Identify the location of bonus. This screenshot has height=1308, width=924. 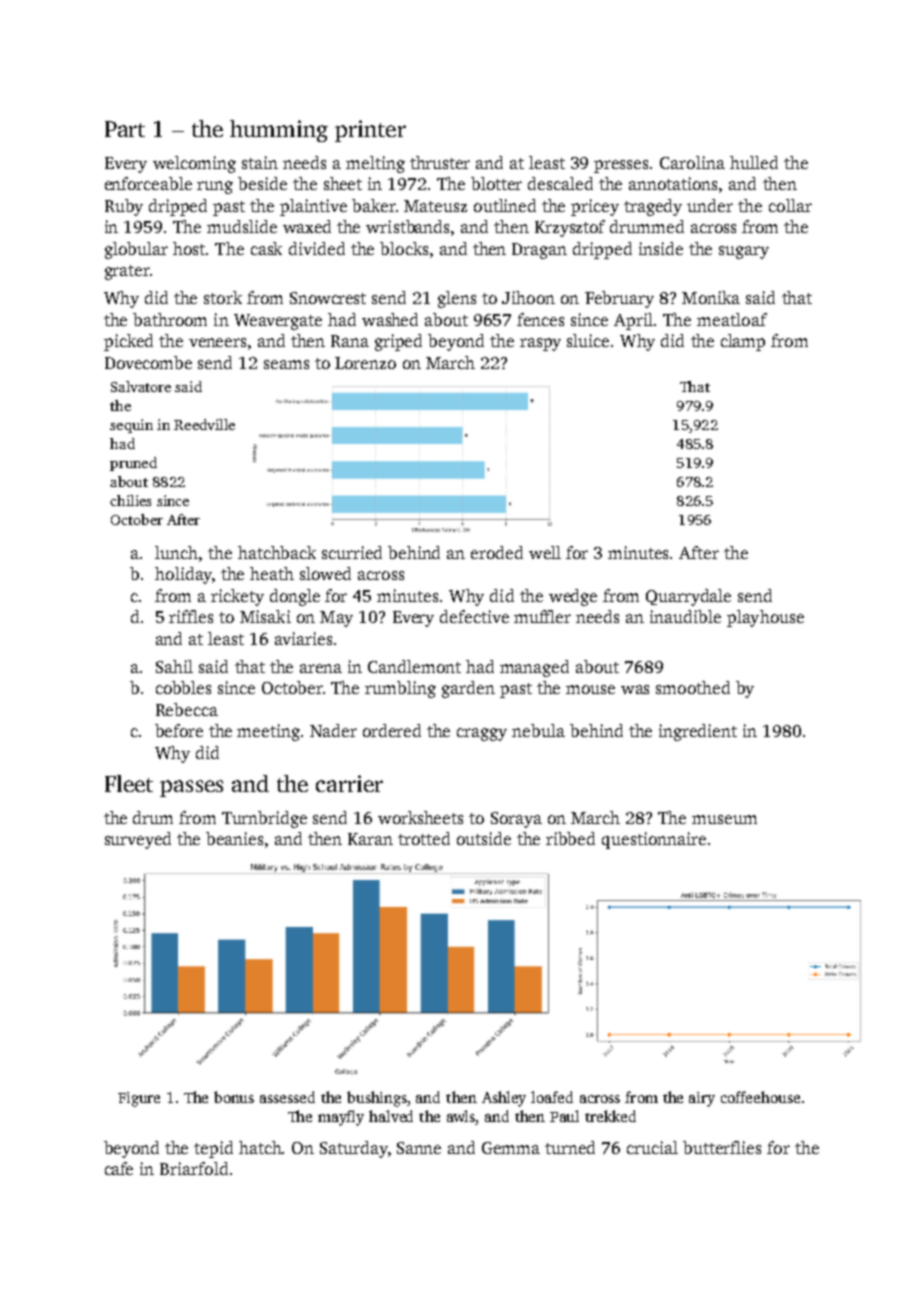
(234, 1097).
